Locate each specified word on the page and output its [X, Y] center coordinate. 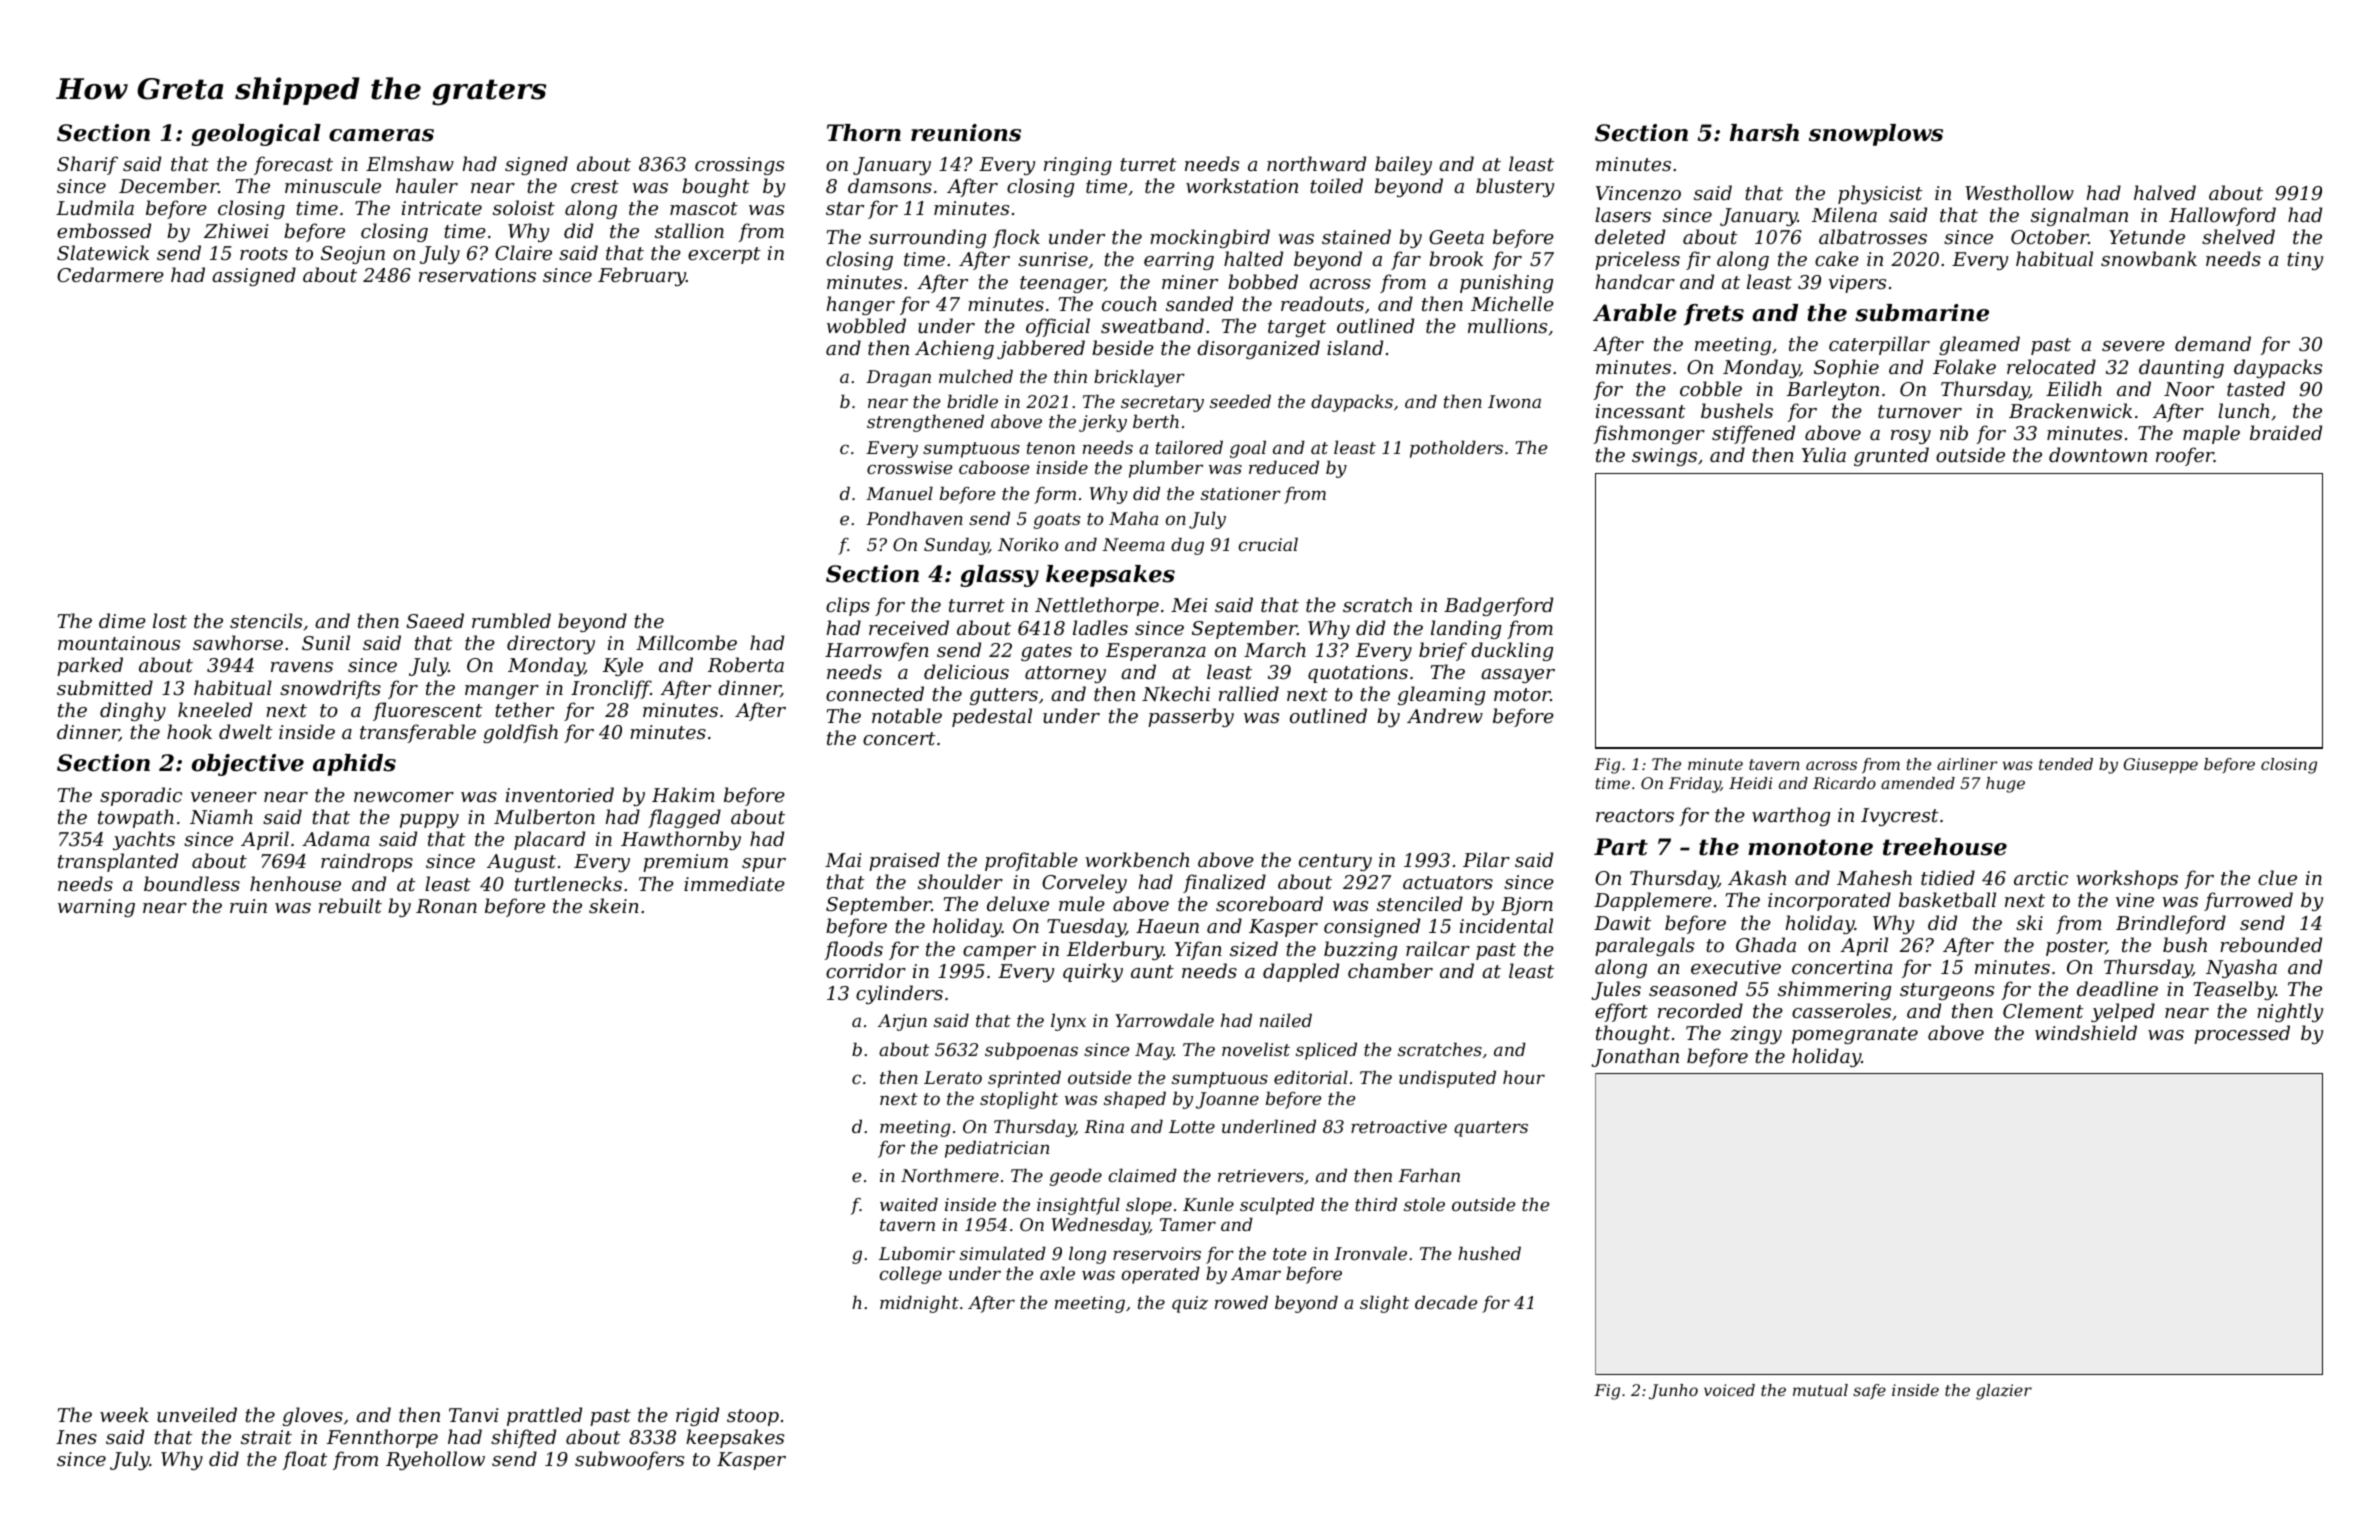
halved [2165, 192]
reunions [966, 133]
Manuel [899, 493]
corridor [866, 970]
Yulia [1824, 454]
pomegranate [1855, 1035]
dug [1187, 546]
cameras [381, 135]
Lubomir [917, 1253]
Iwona [1514, 401]
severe [2133, 346]
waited [909, 1204]
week [124, 1414]
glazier [2004, 1392]
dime [122, 620]
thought [1633, 1034]
